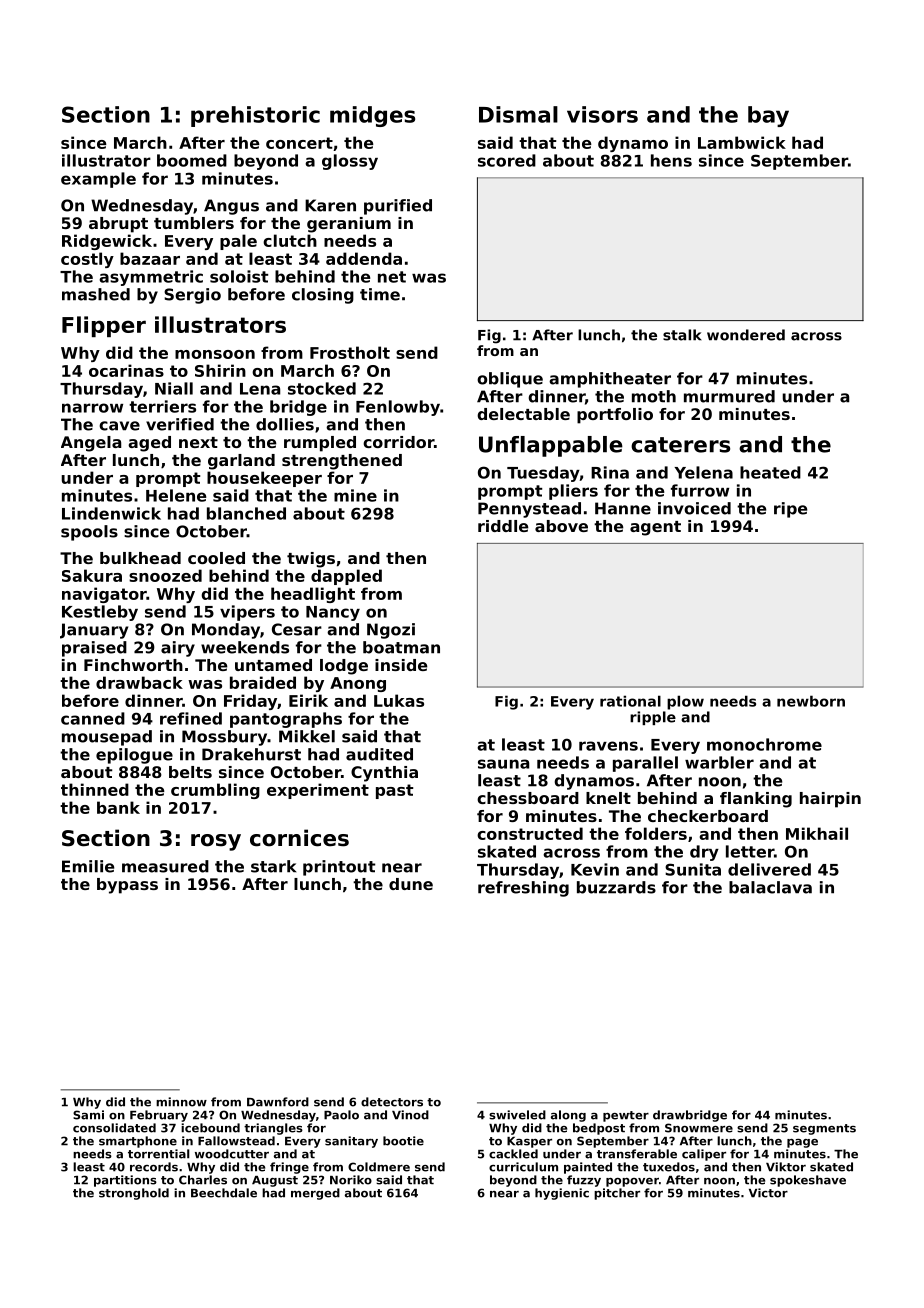 This page has width=924, height=1308. What do you see at coordinates (768, 116) in the page?
I see `bay` at bounding box center [768, 116].
